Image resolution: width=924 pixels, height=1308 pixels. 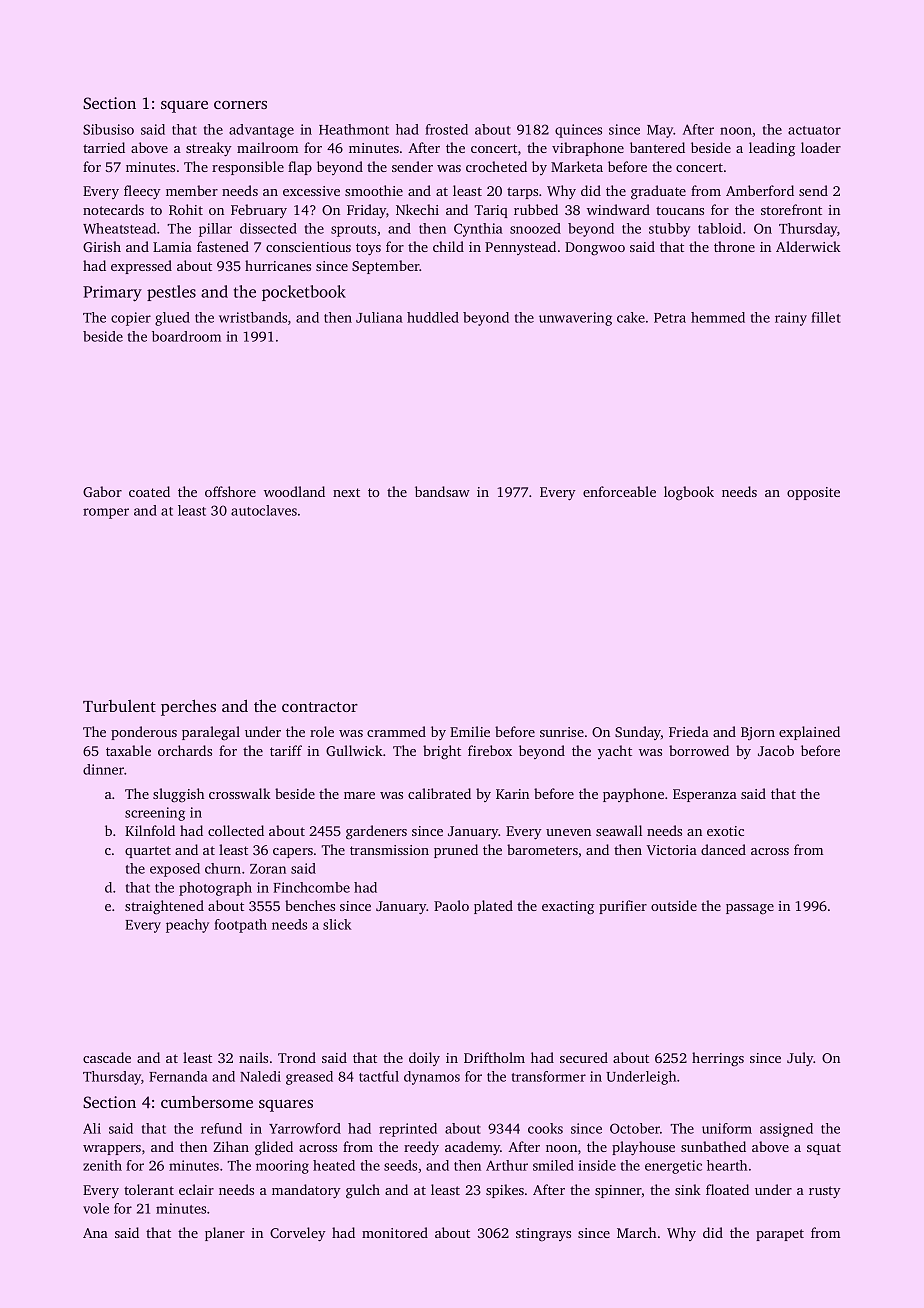 I want to click on frosted, so click(x=446, y=129).
